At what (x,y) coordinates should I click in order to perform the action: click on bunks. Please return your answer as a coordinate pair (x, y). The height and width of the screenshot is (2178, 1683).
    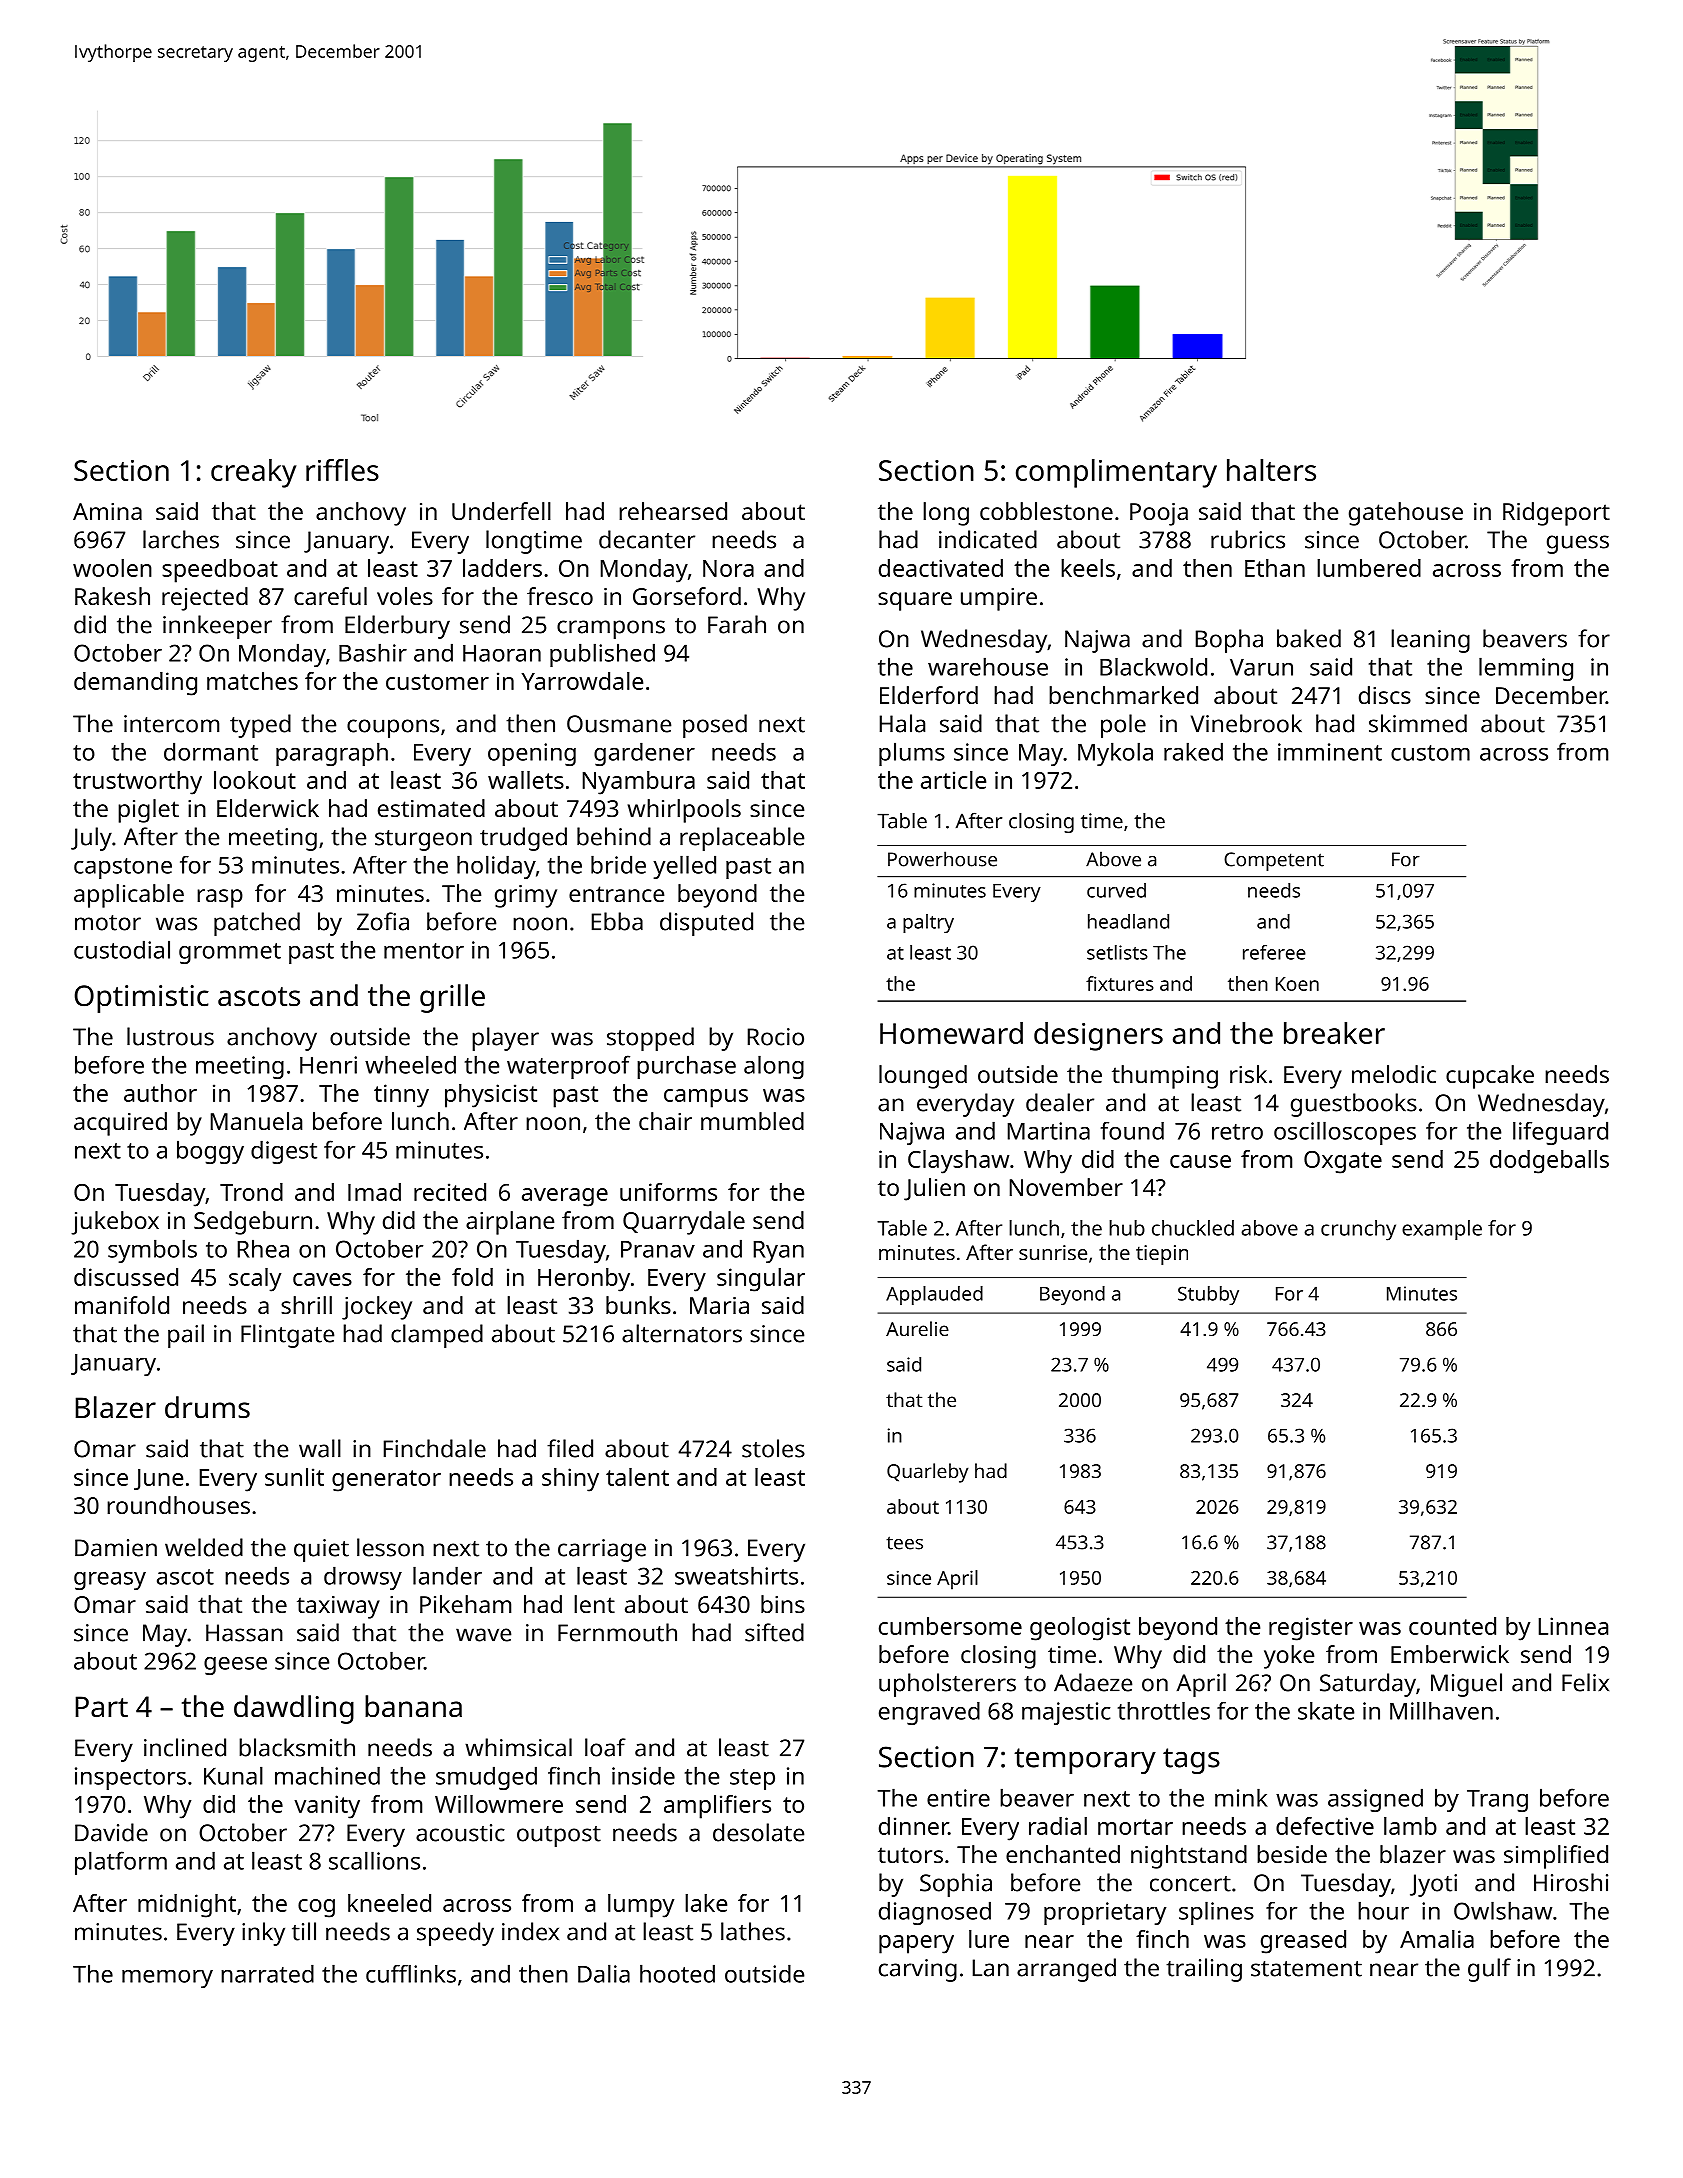
    Looking at the image, I should click on (638, 1305).
